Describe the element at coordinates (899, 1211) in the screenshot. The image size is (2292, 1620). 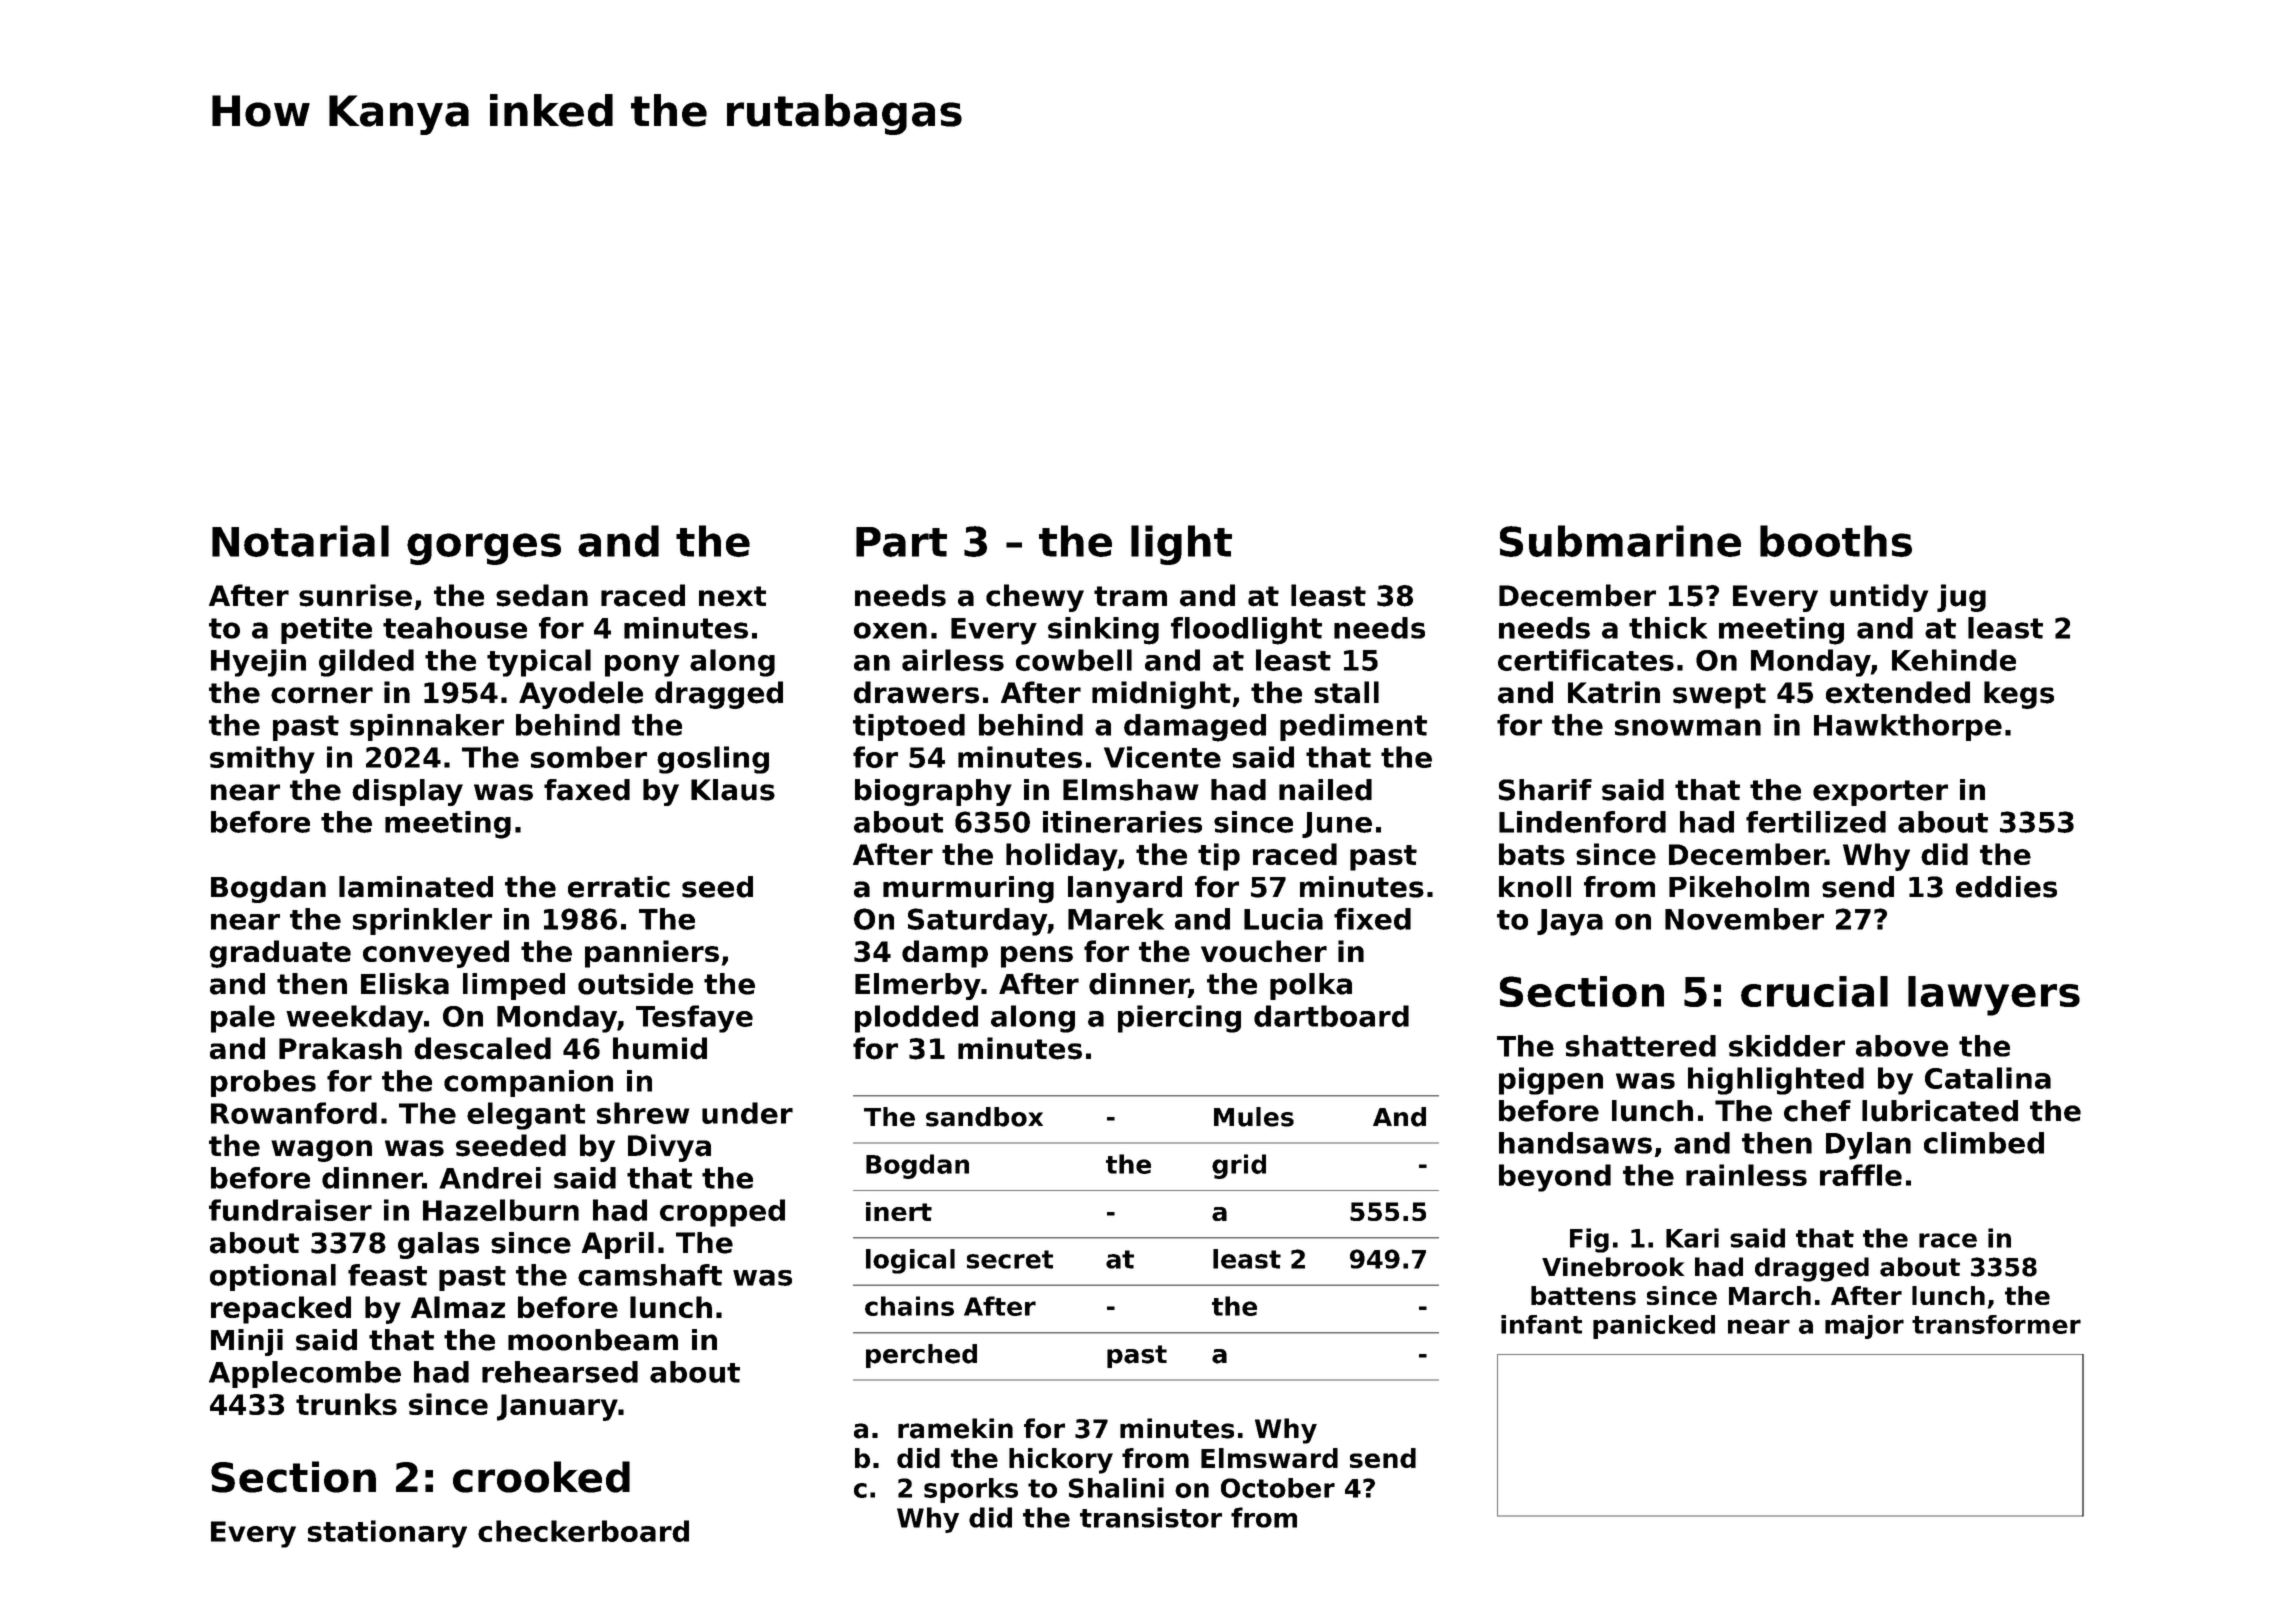
I see `inert` at that location.
